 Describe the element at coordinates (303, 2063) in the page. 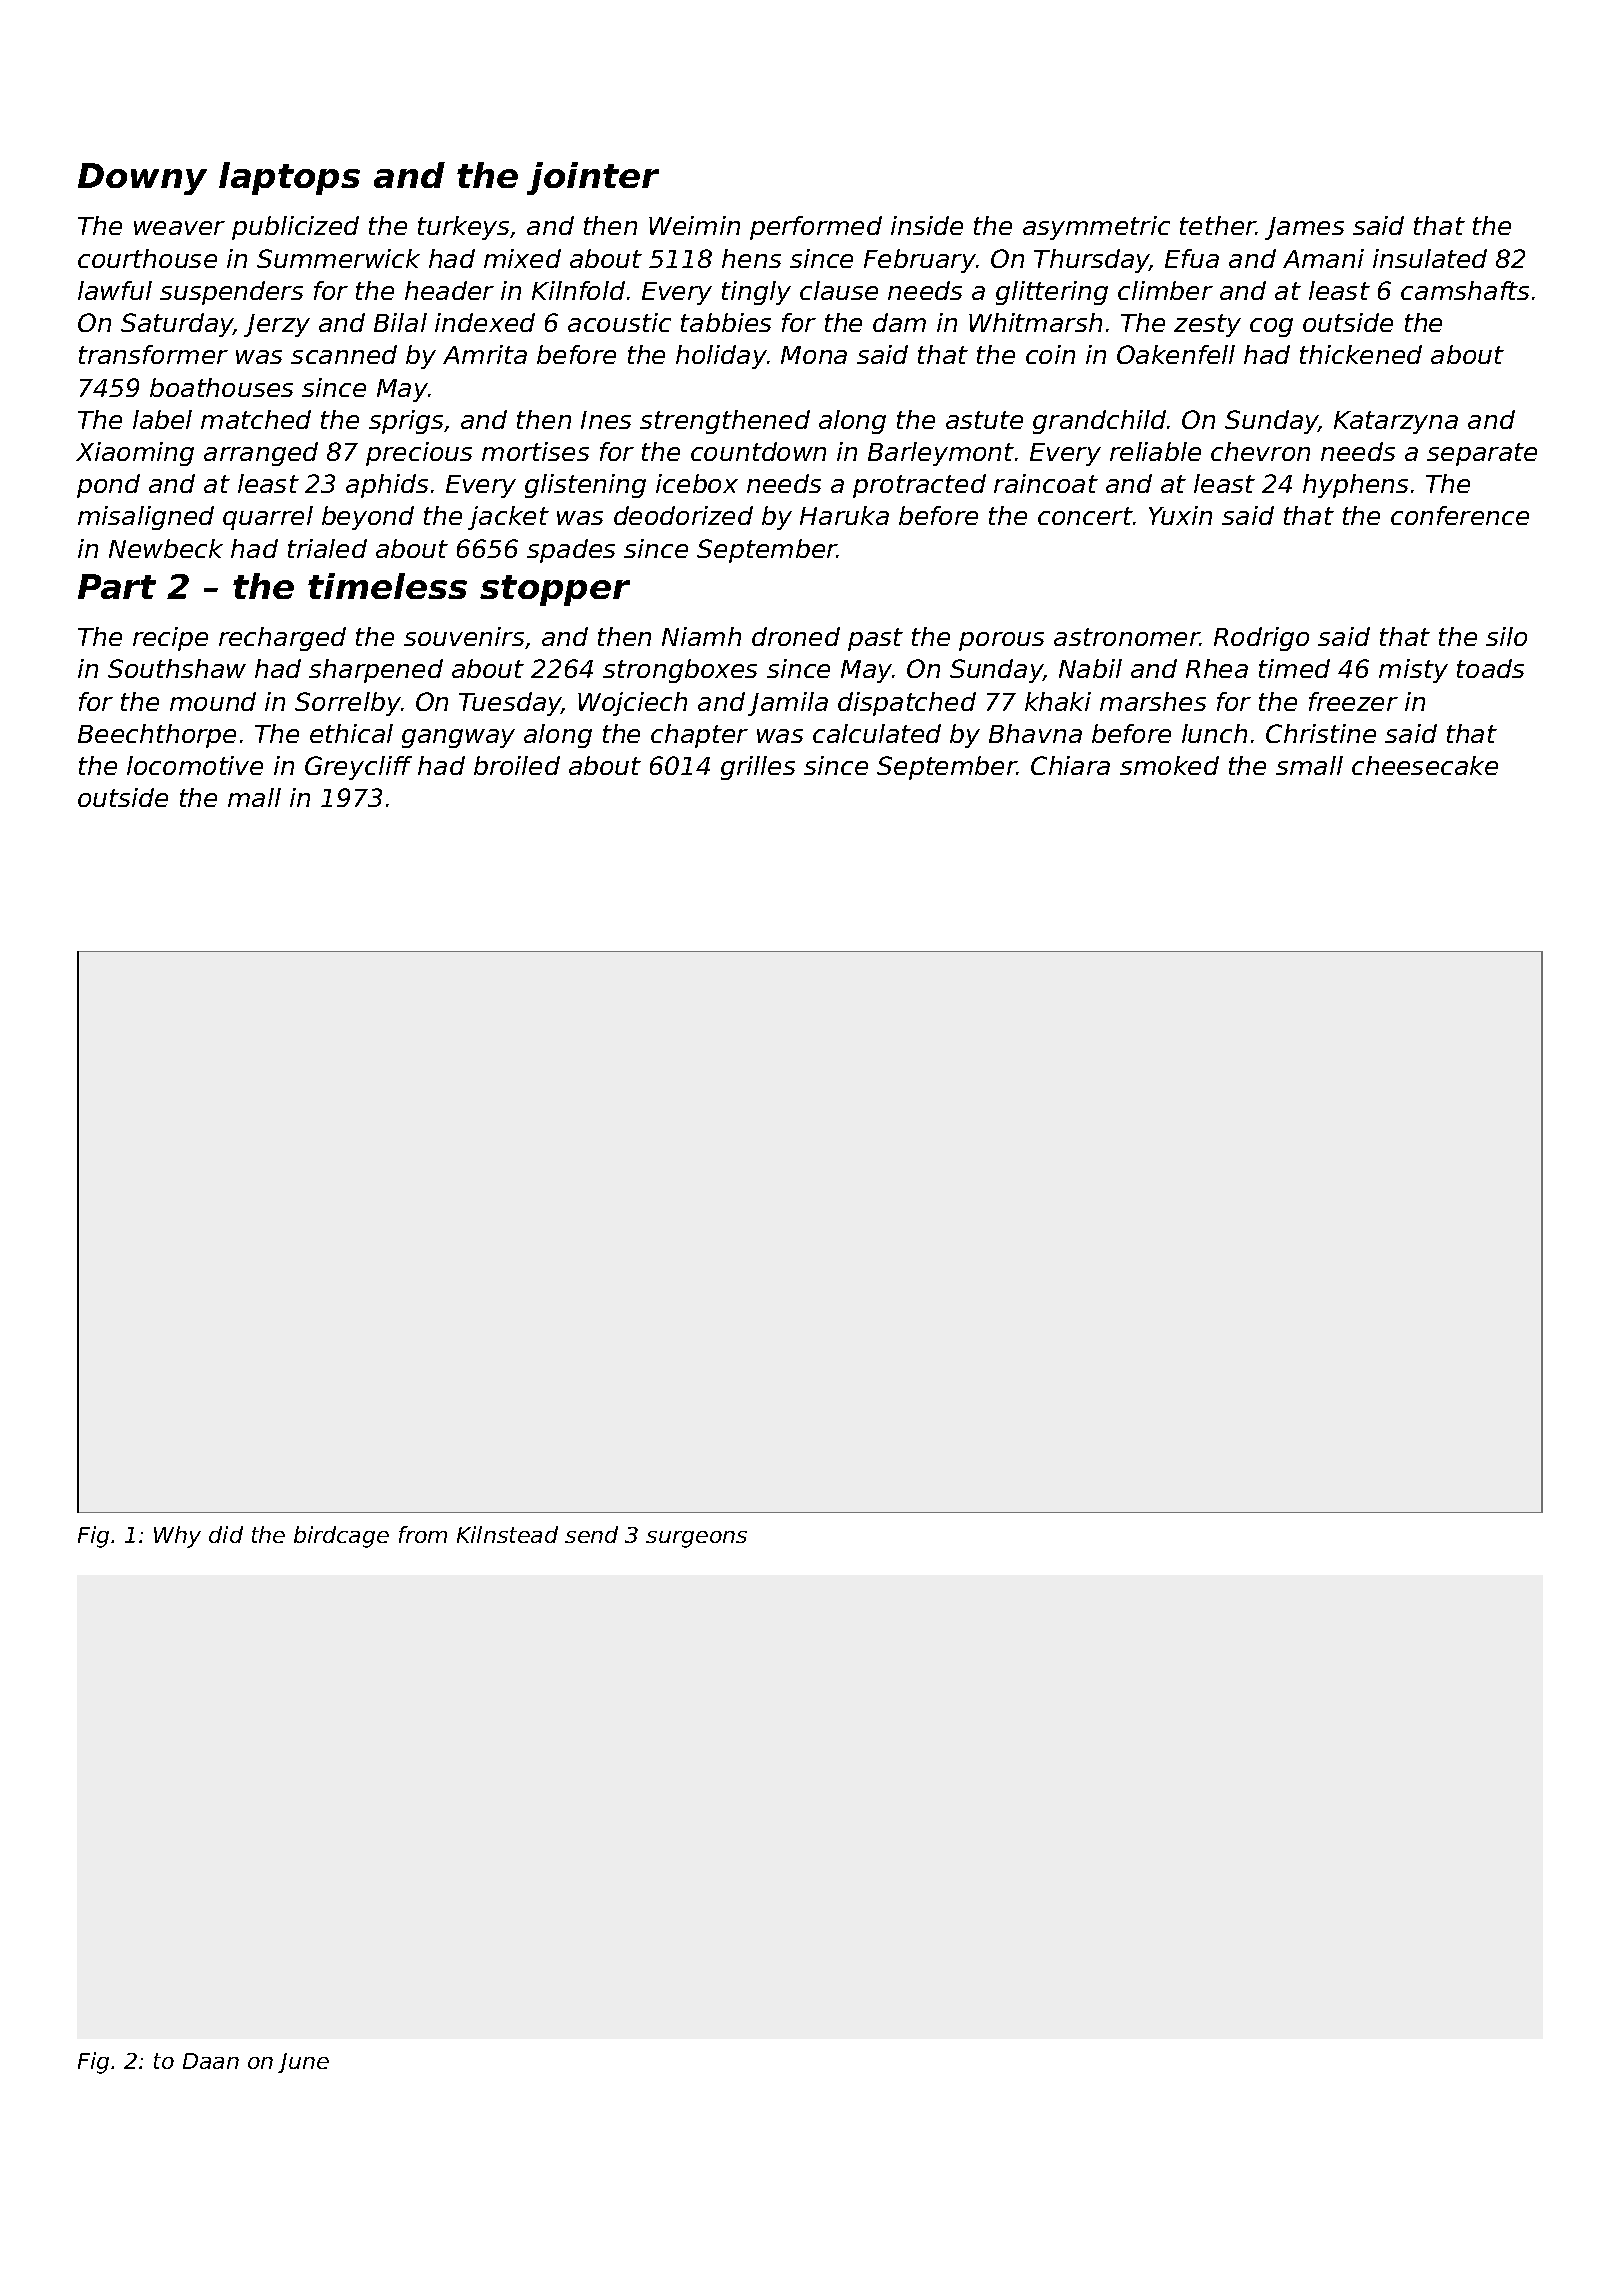

I see `June` at that location.
